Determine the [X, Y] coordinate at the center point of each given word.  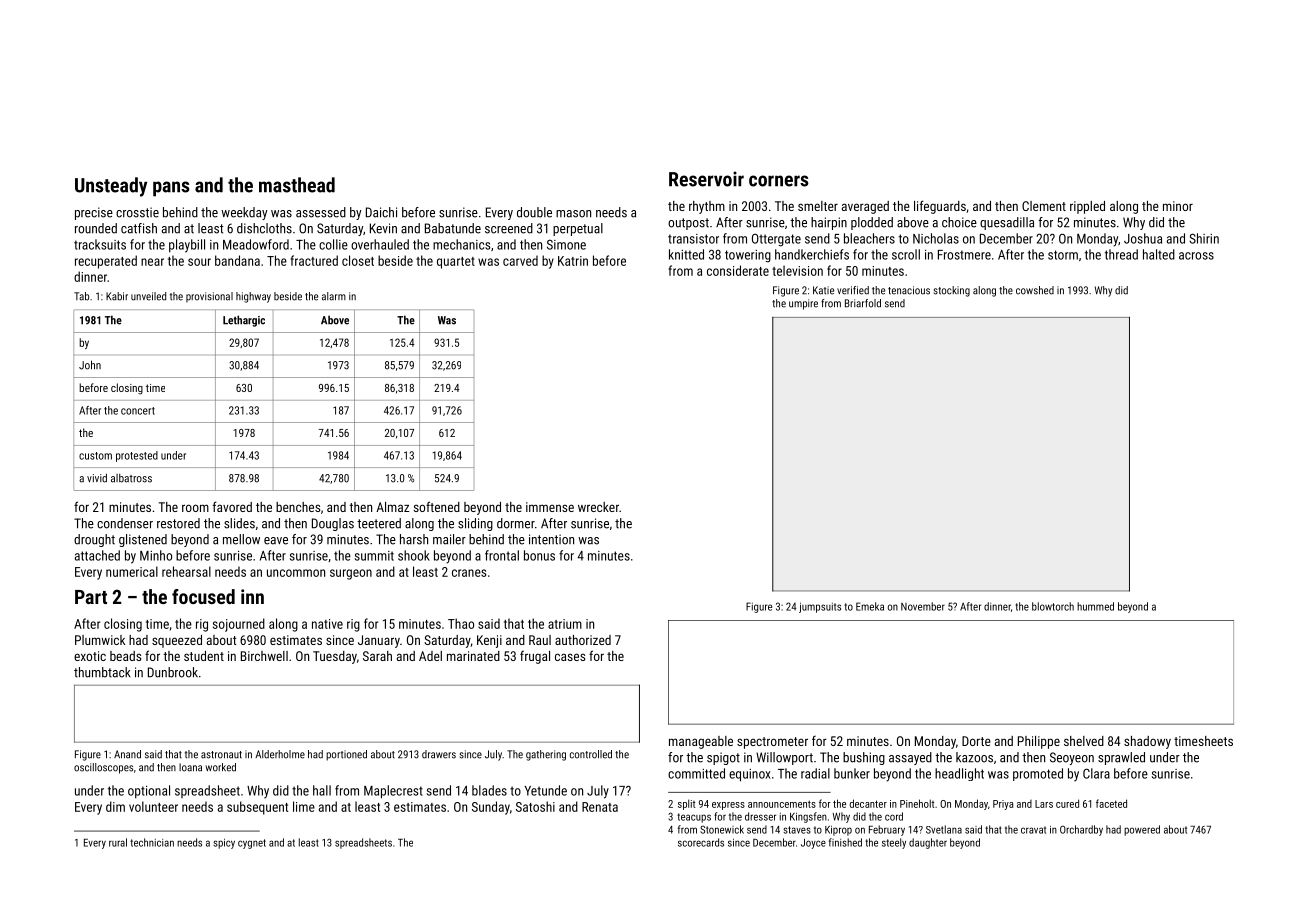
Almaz [392, 507]
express [728, 806]
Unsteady [111, 187]
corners [779, 181]
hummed [1095, 606]
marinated [473, 656]
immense [550, 507]
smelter [818, 206]
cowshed [1035, 290]
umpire [803, 304]
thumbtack [102, 672]
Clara [1096, 773]
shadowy [1147, 742]
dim [115, 806]
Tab [81, 296]
